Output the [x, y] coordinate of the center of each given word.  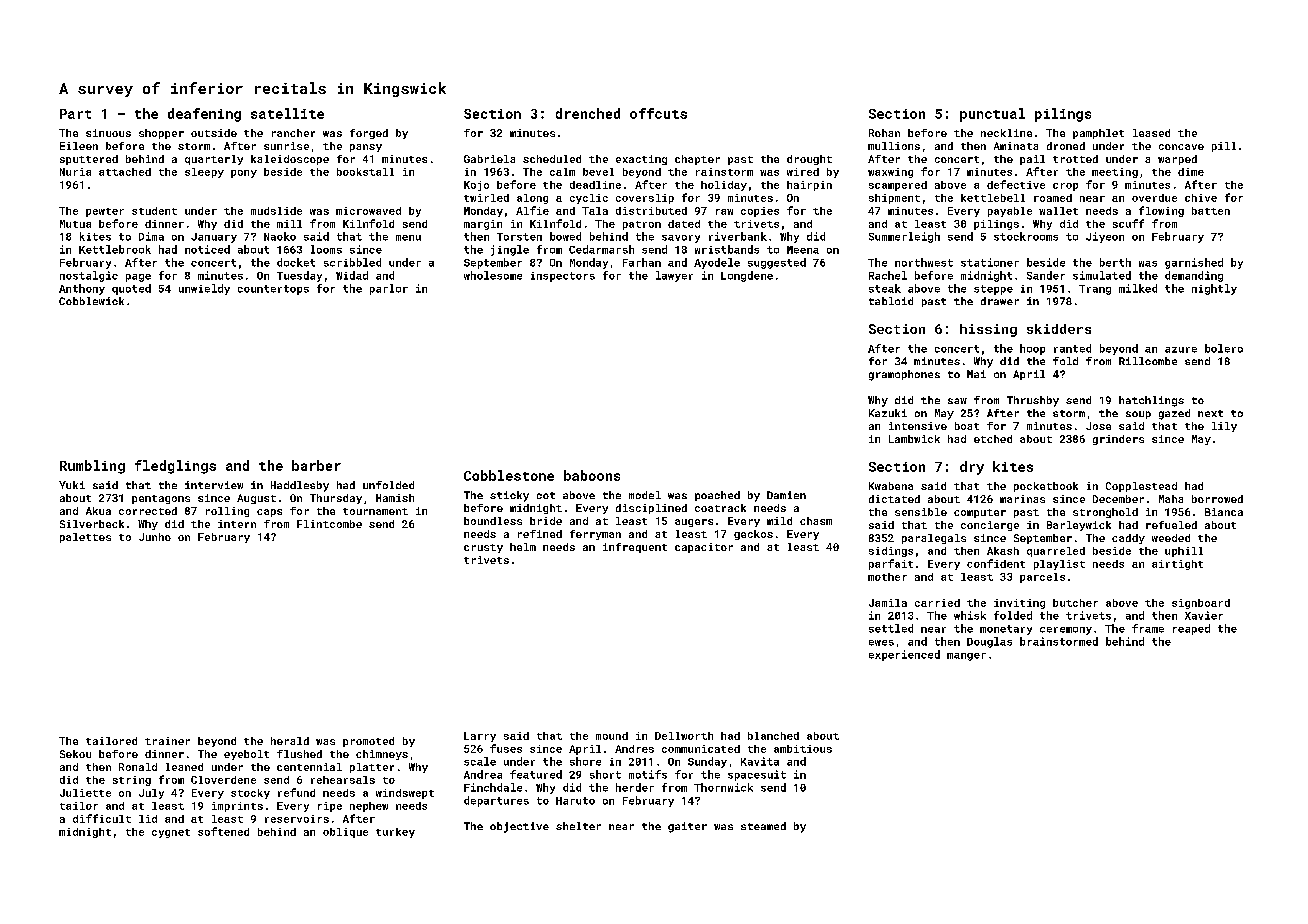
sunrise [286, 146]
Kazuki [888, 413]
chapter [697, 160]
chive [1201, 198]
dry [972, 468]
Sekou [75, 754]
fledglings [175, 467]
